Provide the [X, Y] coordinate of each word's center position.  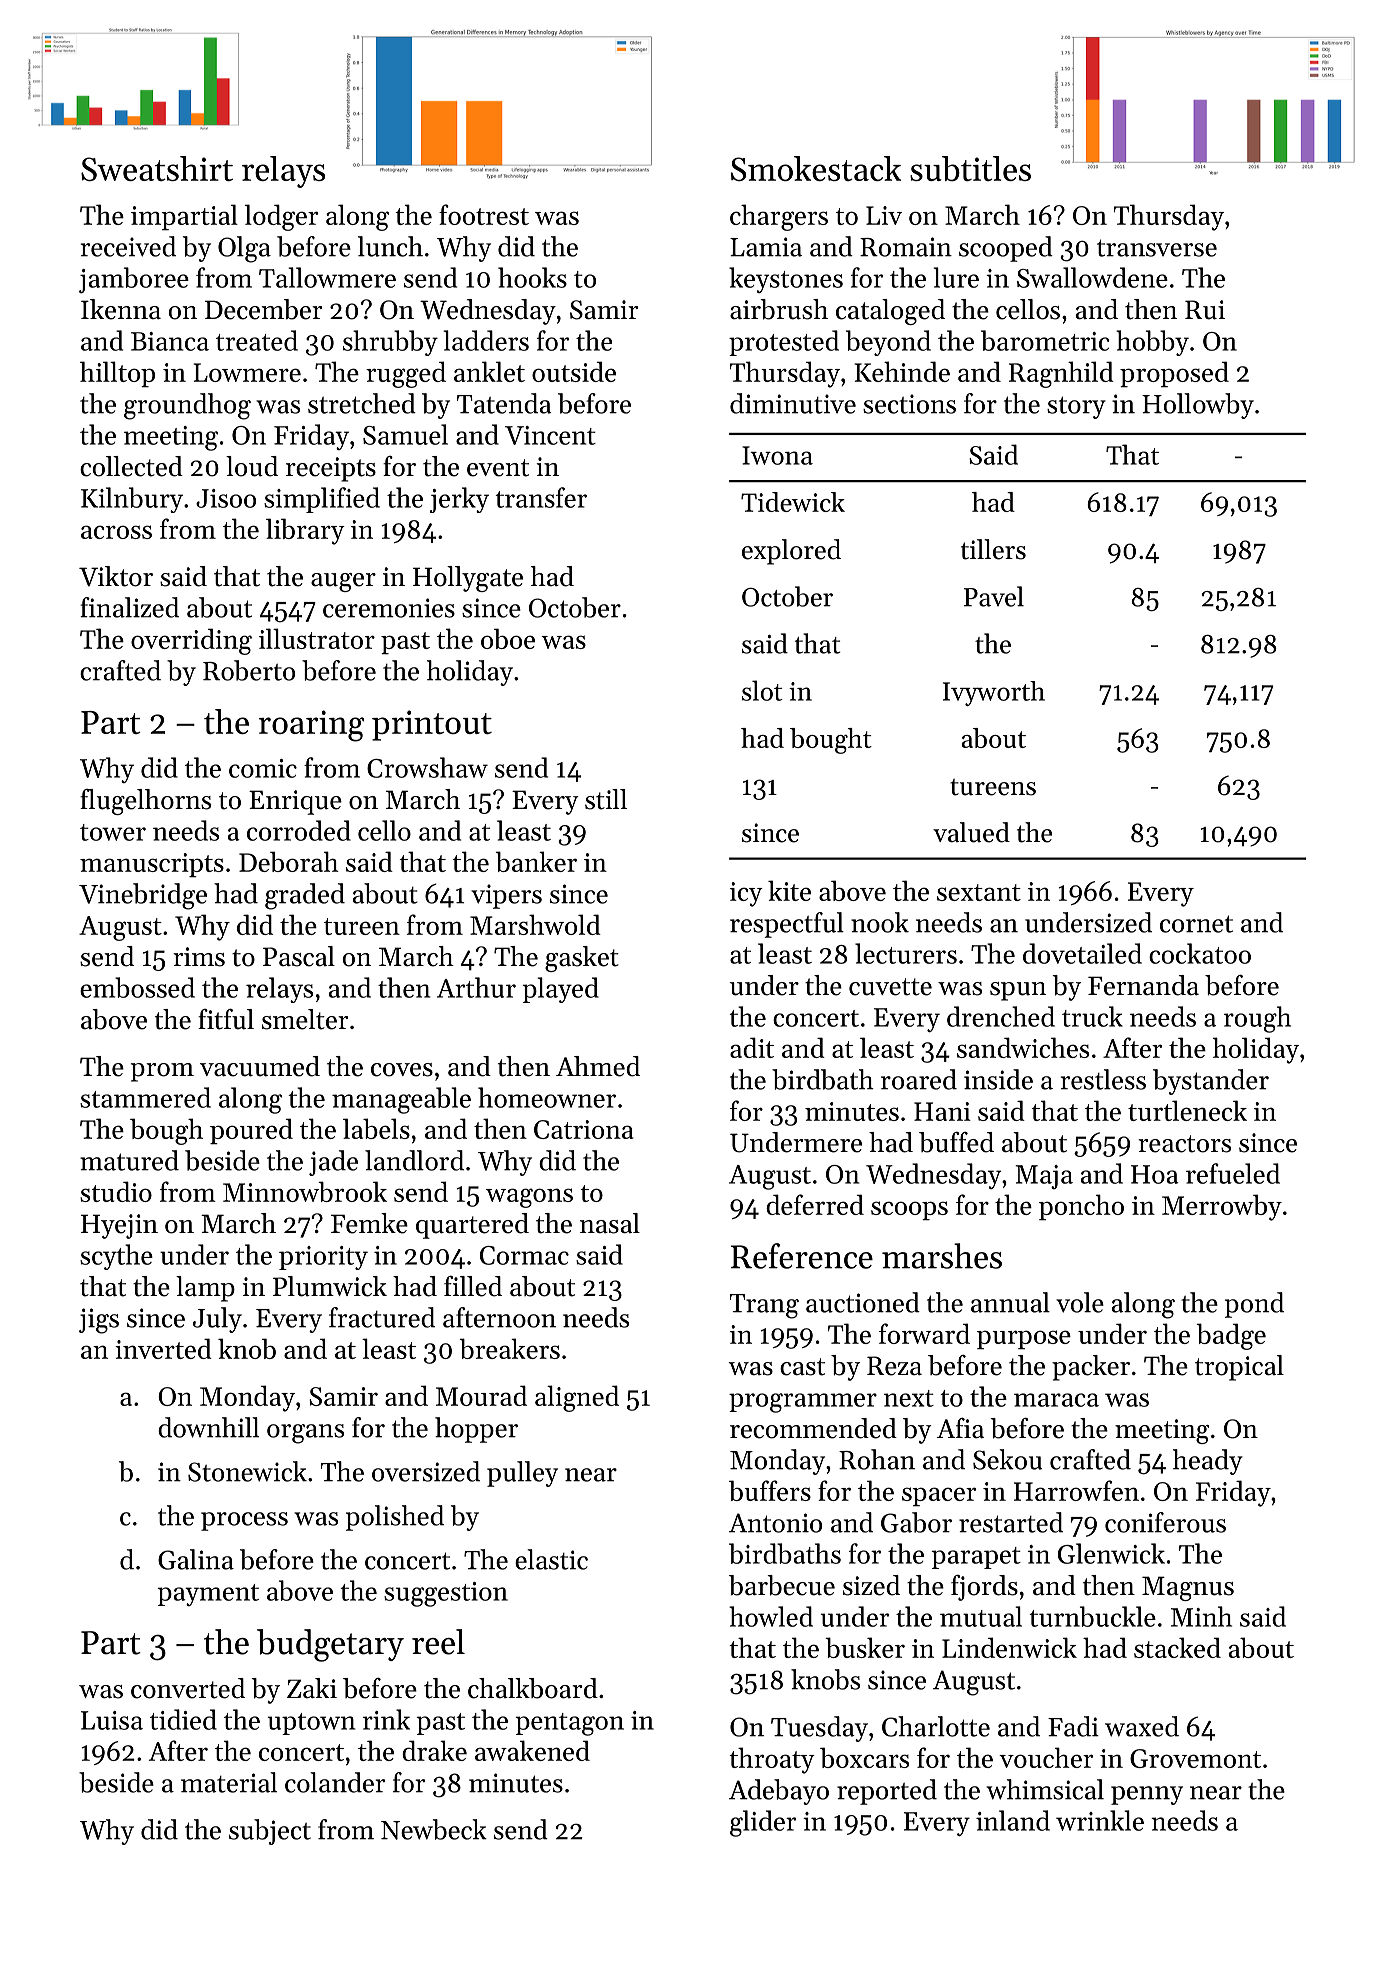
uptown [311, 1724]
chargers [779, 217]
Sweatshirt [157, 168]
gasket [582, 959]
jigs [99, 1321]
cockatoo [1200, 953]
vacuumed [260, 1066]
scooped [1006, 249]
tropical [1239, 1368]
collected [131, 466]
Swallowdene [1092, 277]
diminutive [793, 403]
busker [865, 1647]
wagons [529, 1198]
